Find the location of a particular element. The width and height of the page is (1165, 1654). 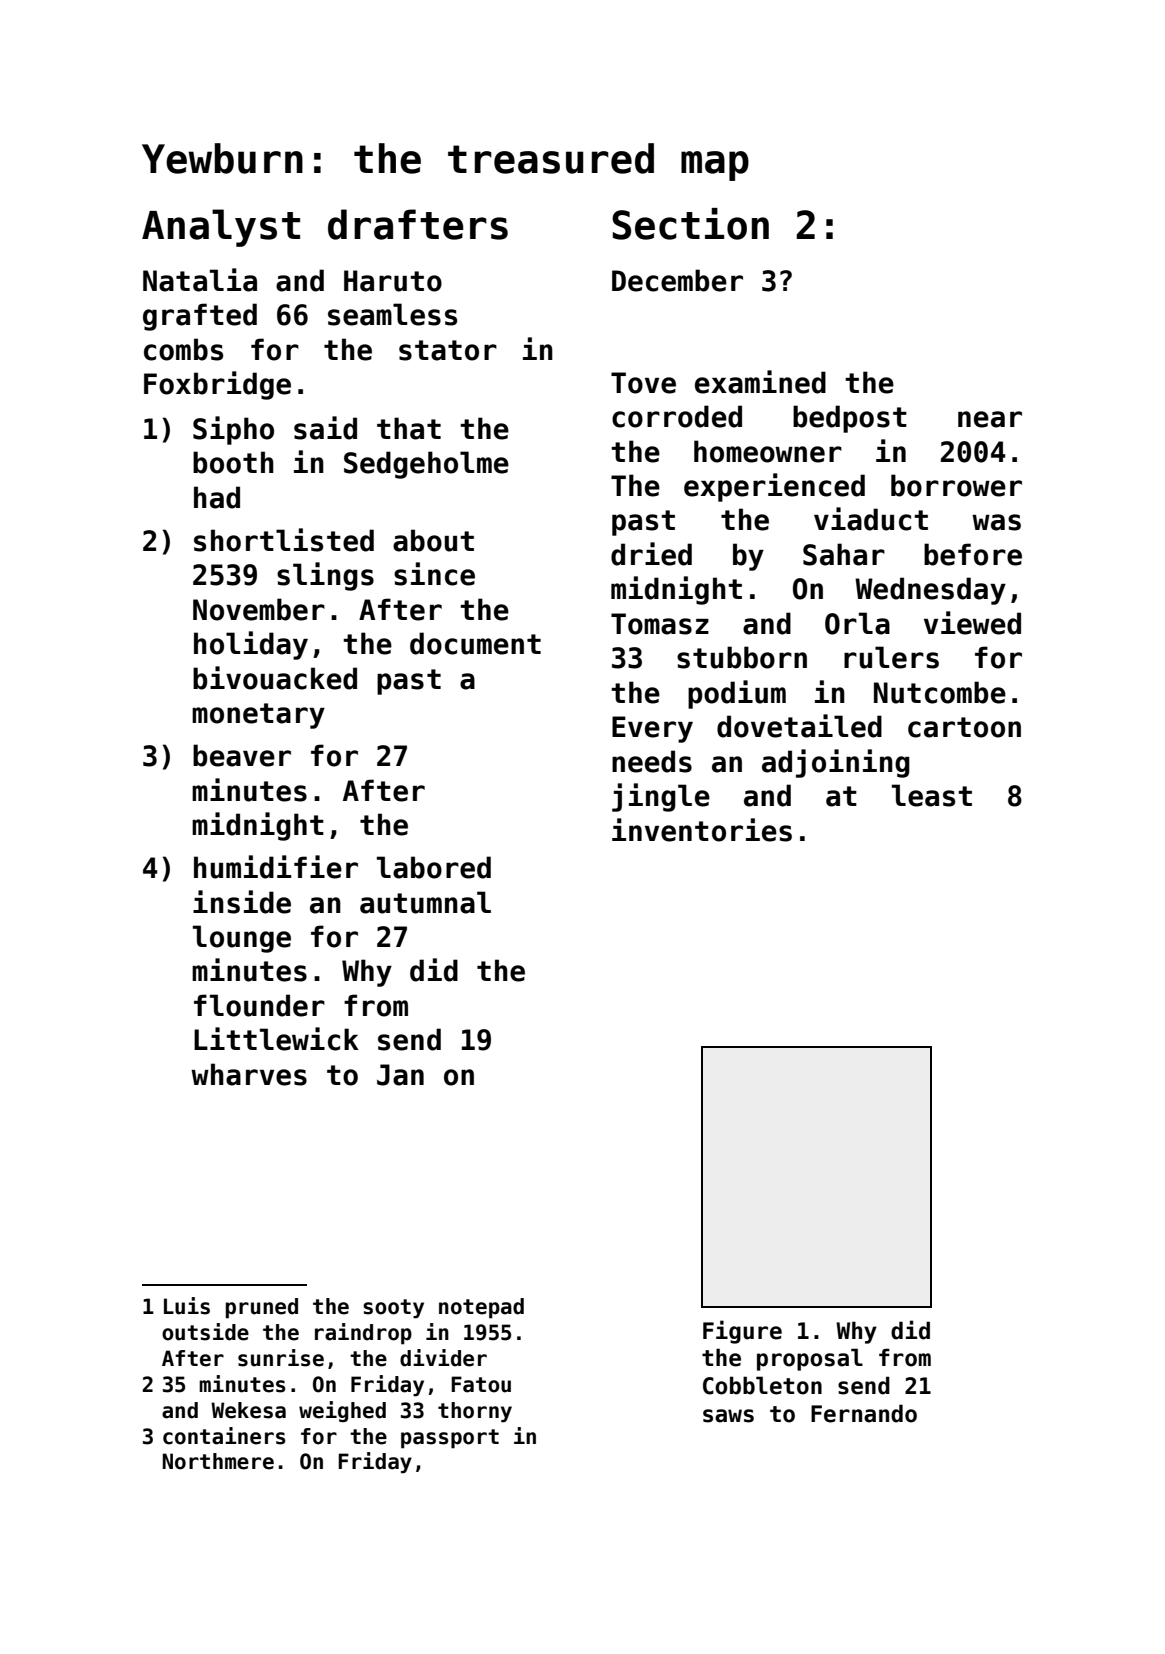

least is located at coordinates (932, 795).
